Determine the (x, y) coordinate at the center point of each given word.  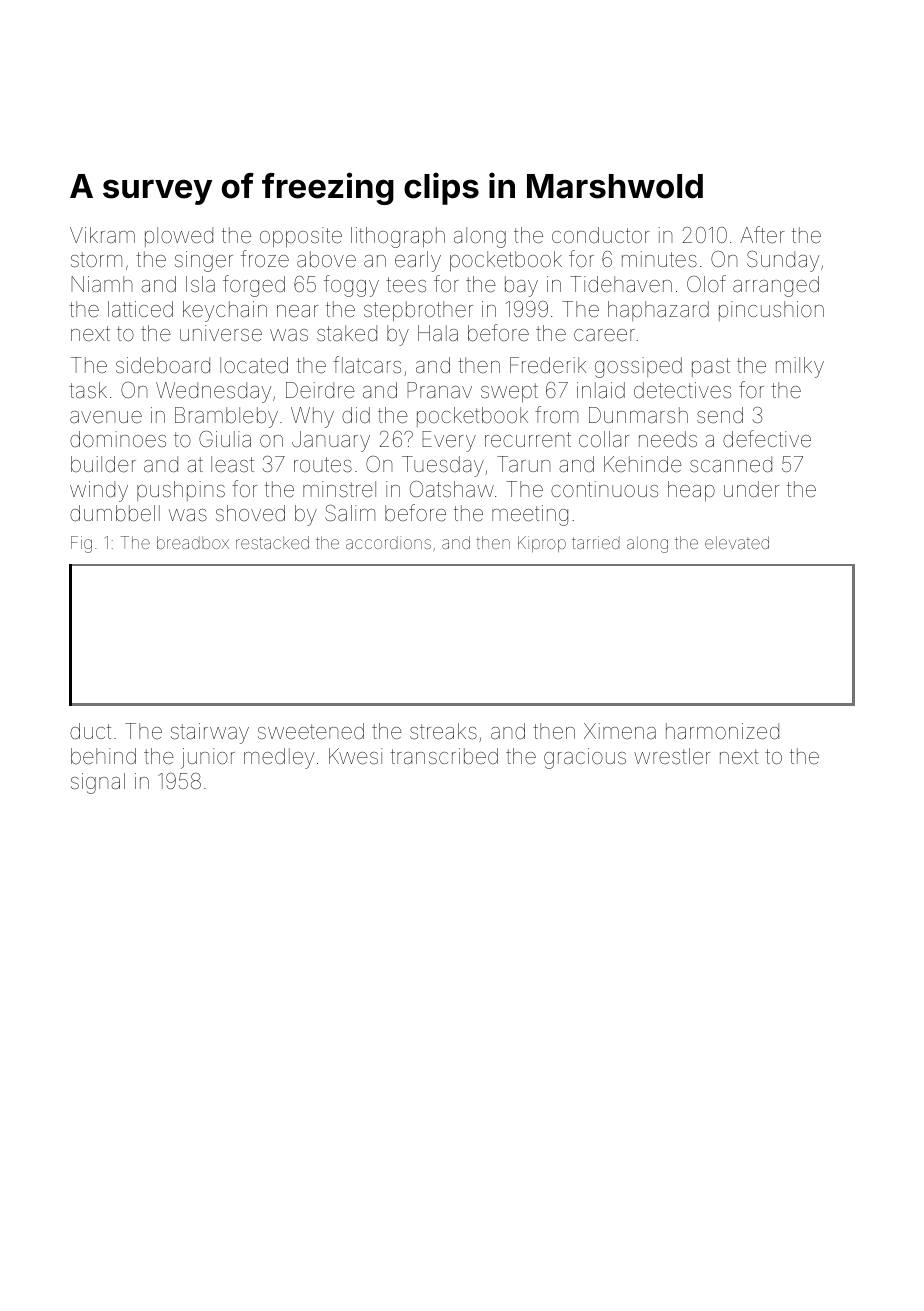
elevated (737, 542)
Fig (81, 544)
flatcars (367, 364)
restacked (272, 542)
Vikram (102, 235)
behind (103, 756)
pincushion (771, 311)
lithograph (398, 237)
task (88, 390)
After (762, 234)
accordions (388, 542)
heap (691, 491)
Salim (350, 513)
